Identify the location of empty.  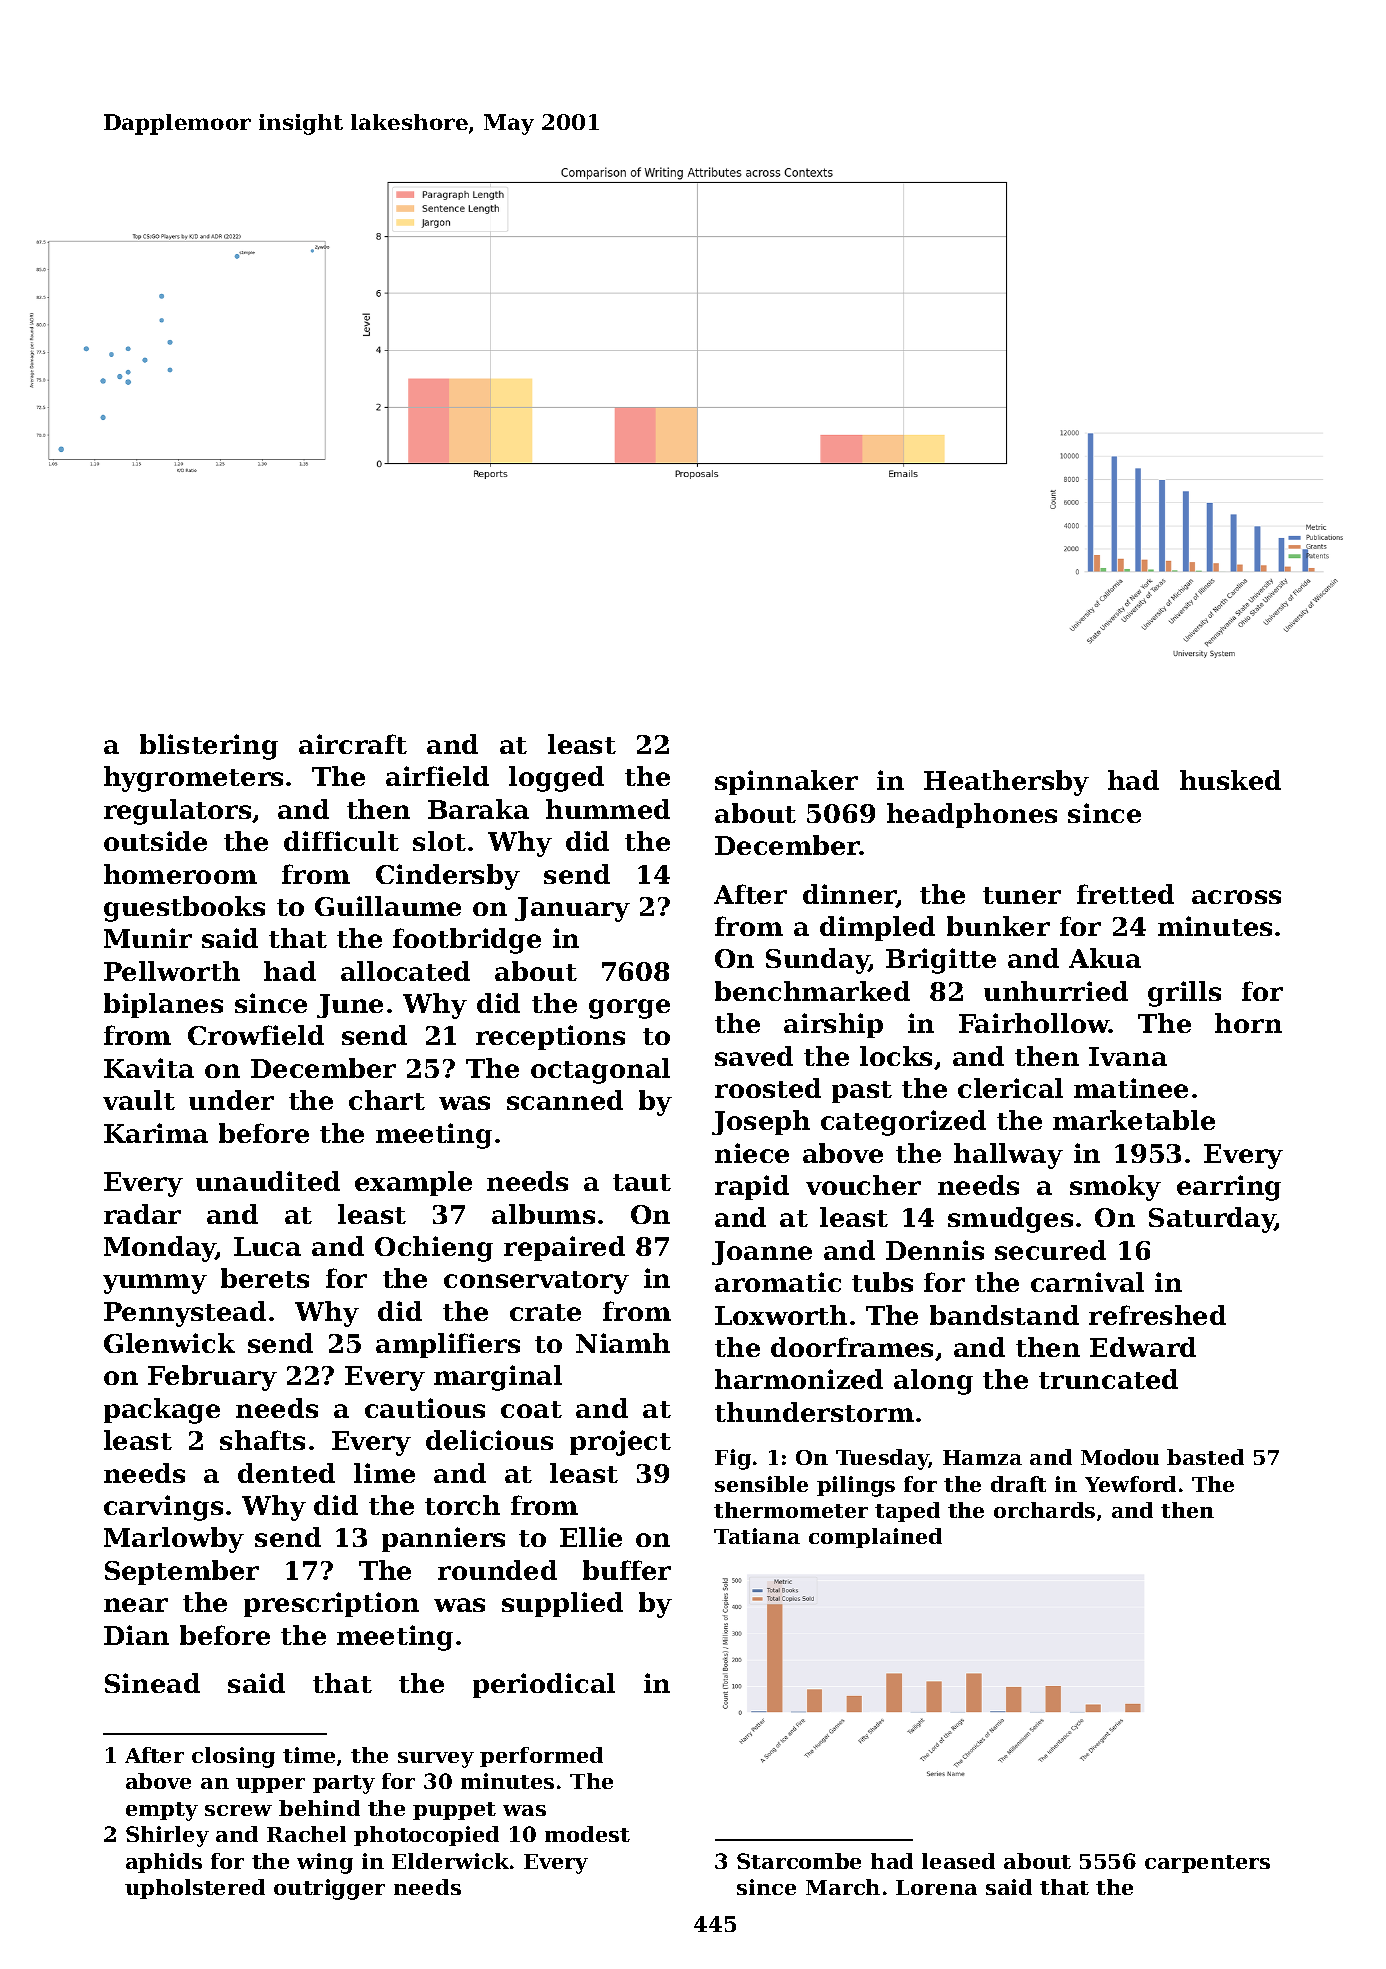
(162, 1811).
